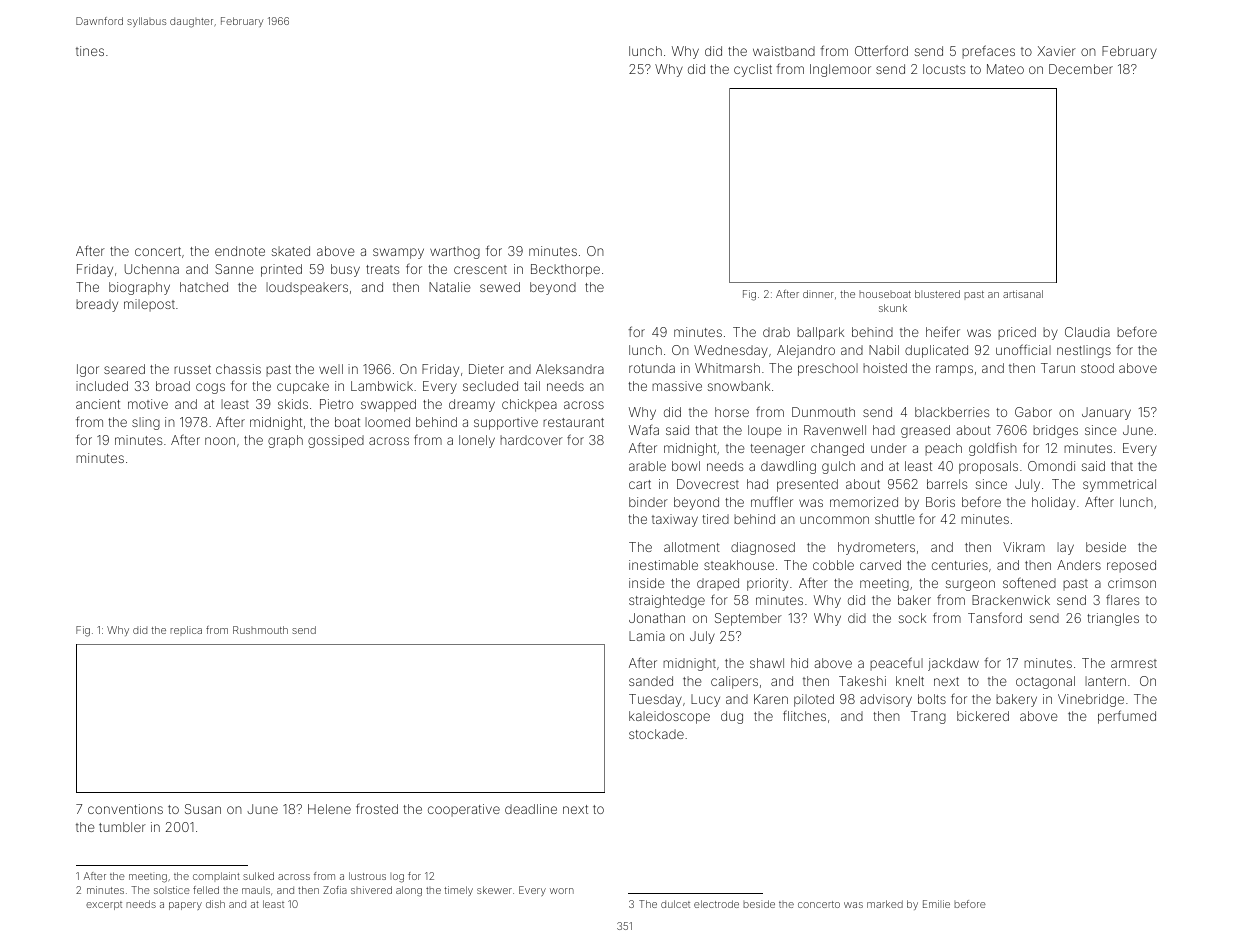 The image size is (1233, 952). I want to click on electrode, so click(716, 904).
